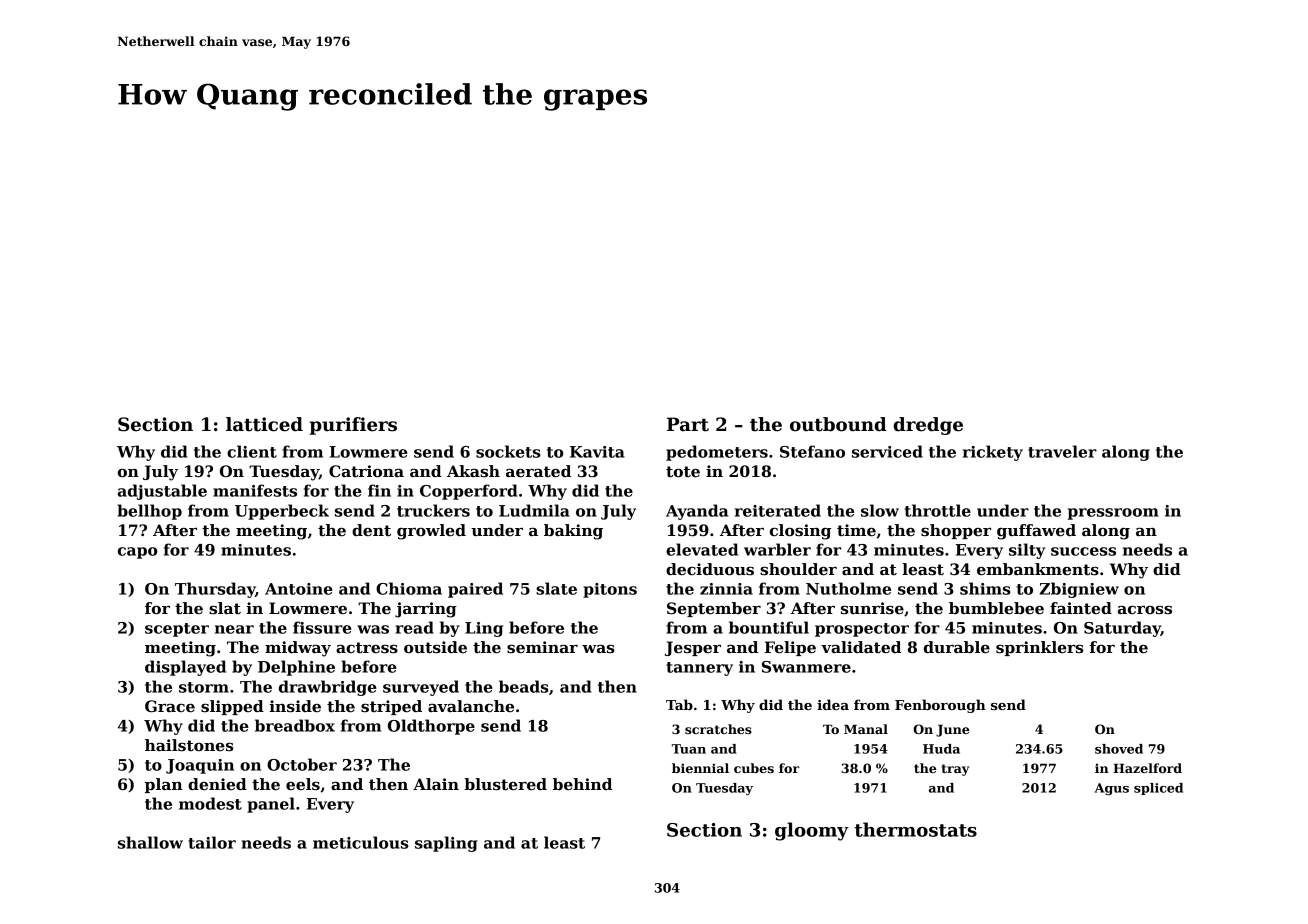 This image has width=1308, height=924. I want to click on gloomy, so click(812, 831).
